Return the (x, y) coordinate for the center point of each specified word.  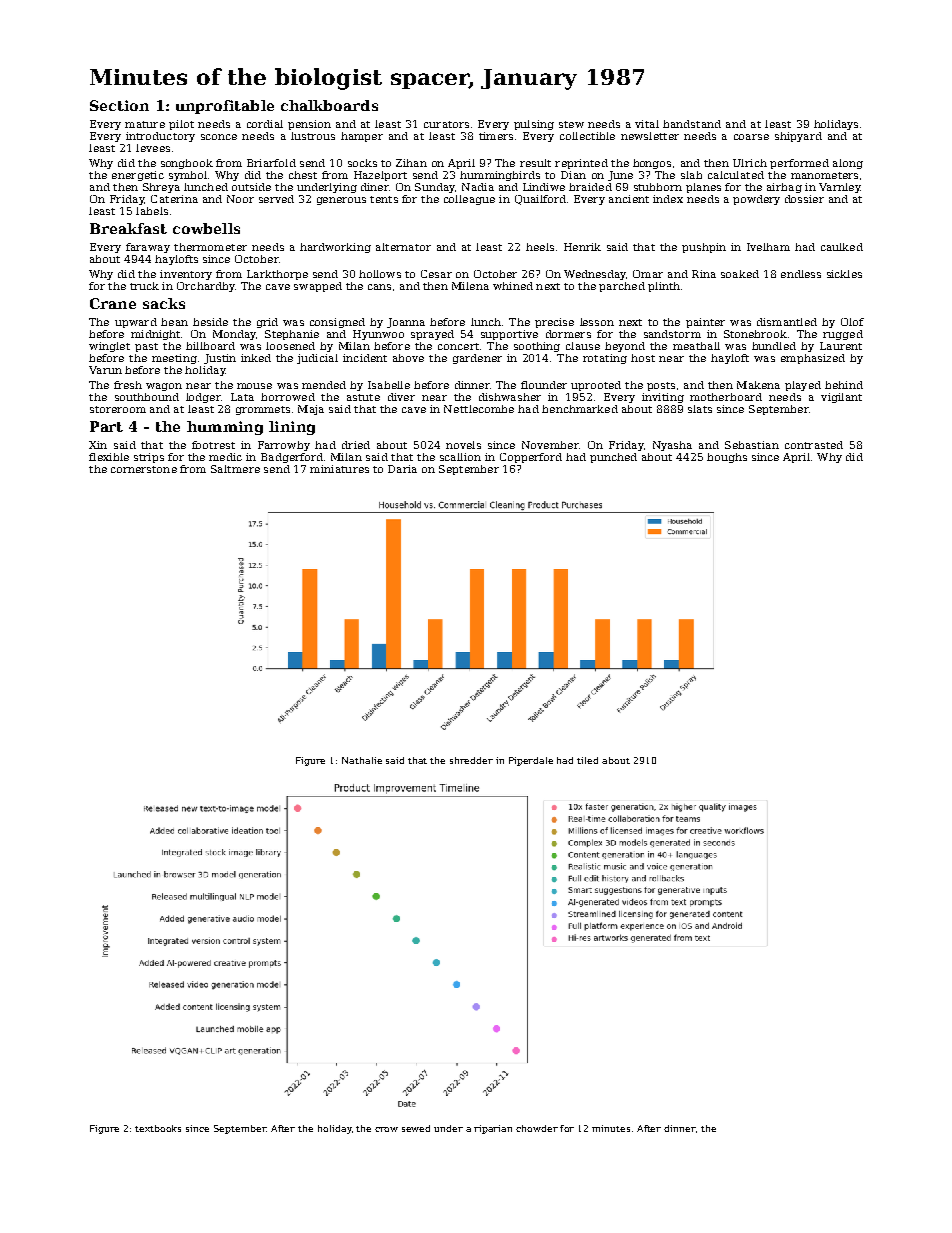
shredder (471, 760)
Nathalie (362, 760)
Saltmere (235, 469)
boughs (727, 458)
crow (386, 1129)
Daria (402, 469)
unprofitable (225, 107)
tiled (587, 760)
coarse (751, 137)
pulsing (534, 125)
